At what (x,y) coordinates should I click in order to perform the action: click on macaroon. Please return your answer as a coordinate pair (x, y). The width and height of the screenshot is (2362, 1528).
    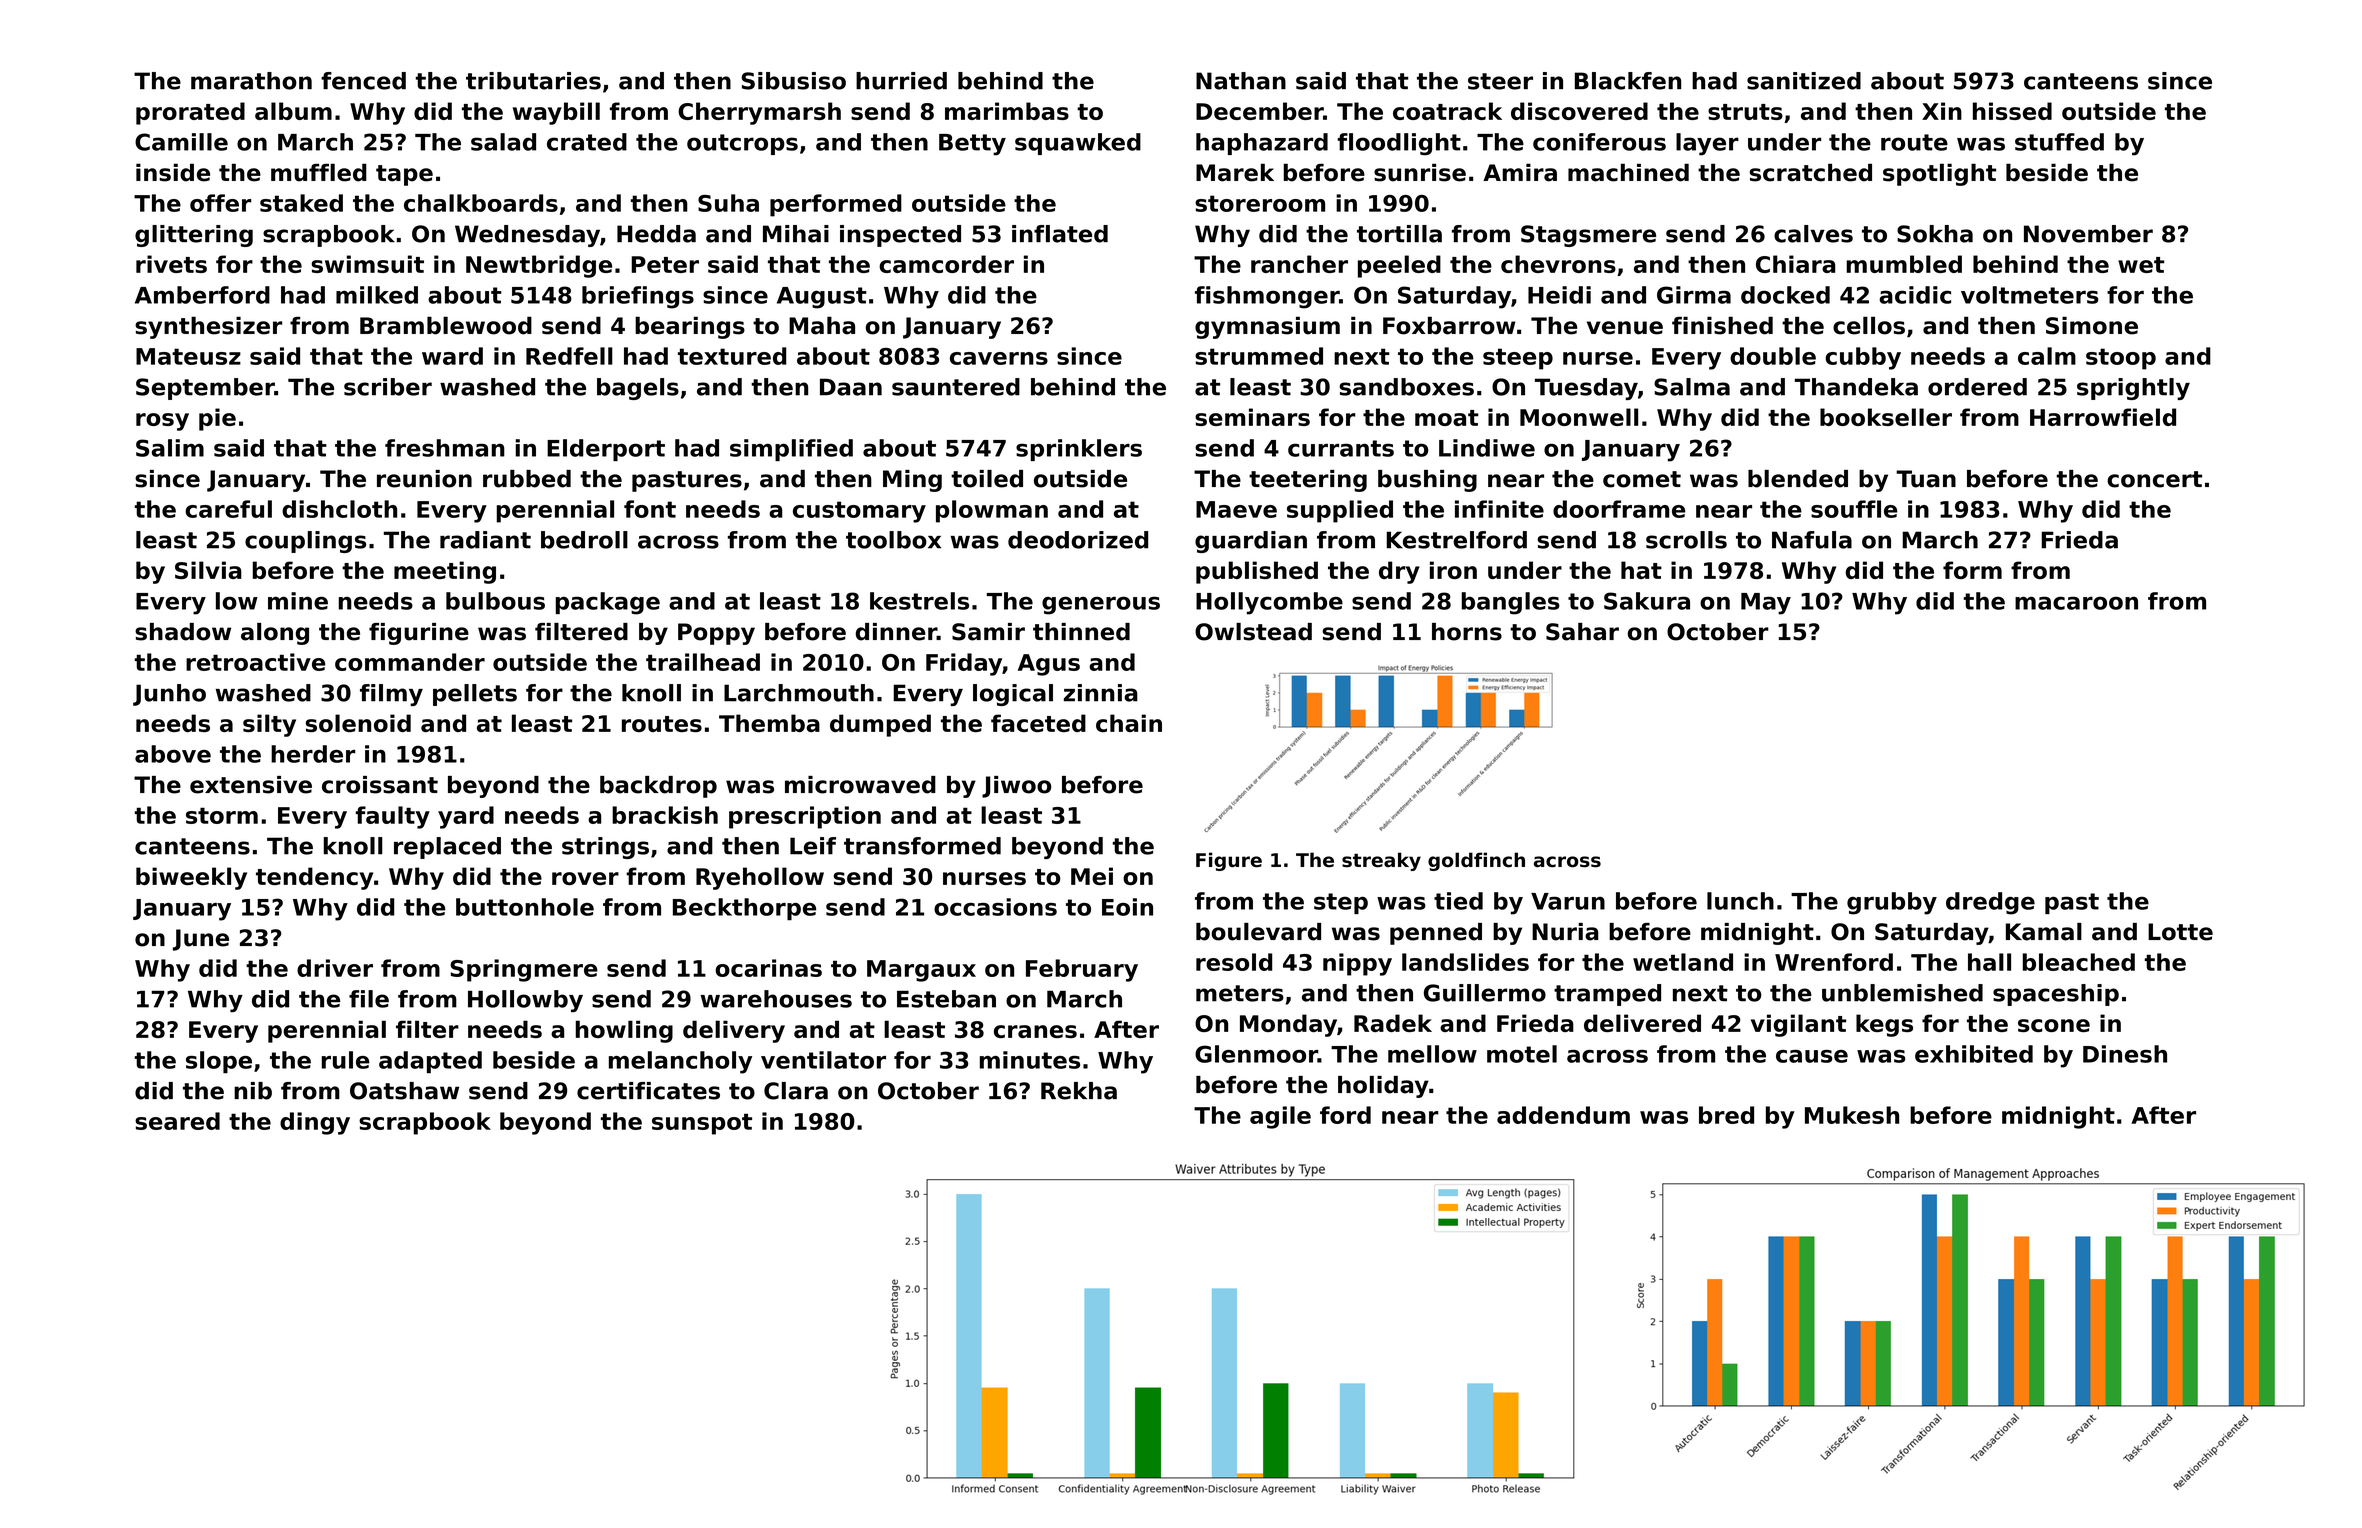
    Looking at the image, I should click on (2076, 603).
